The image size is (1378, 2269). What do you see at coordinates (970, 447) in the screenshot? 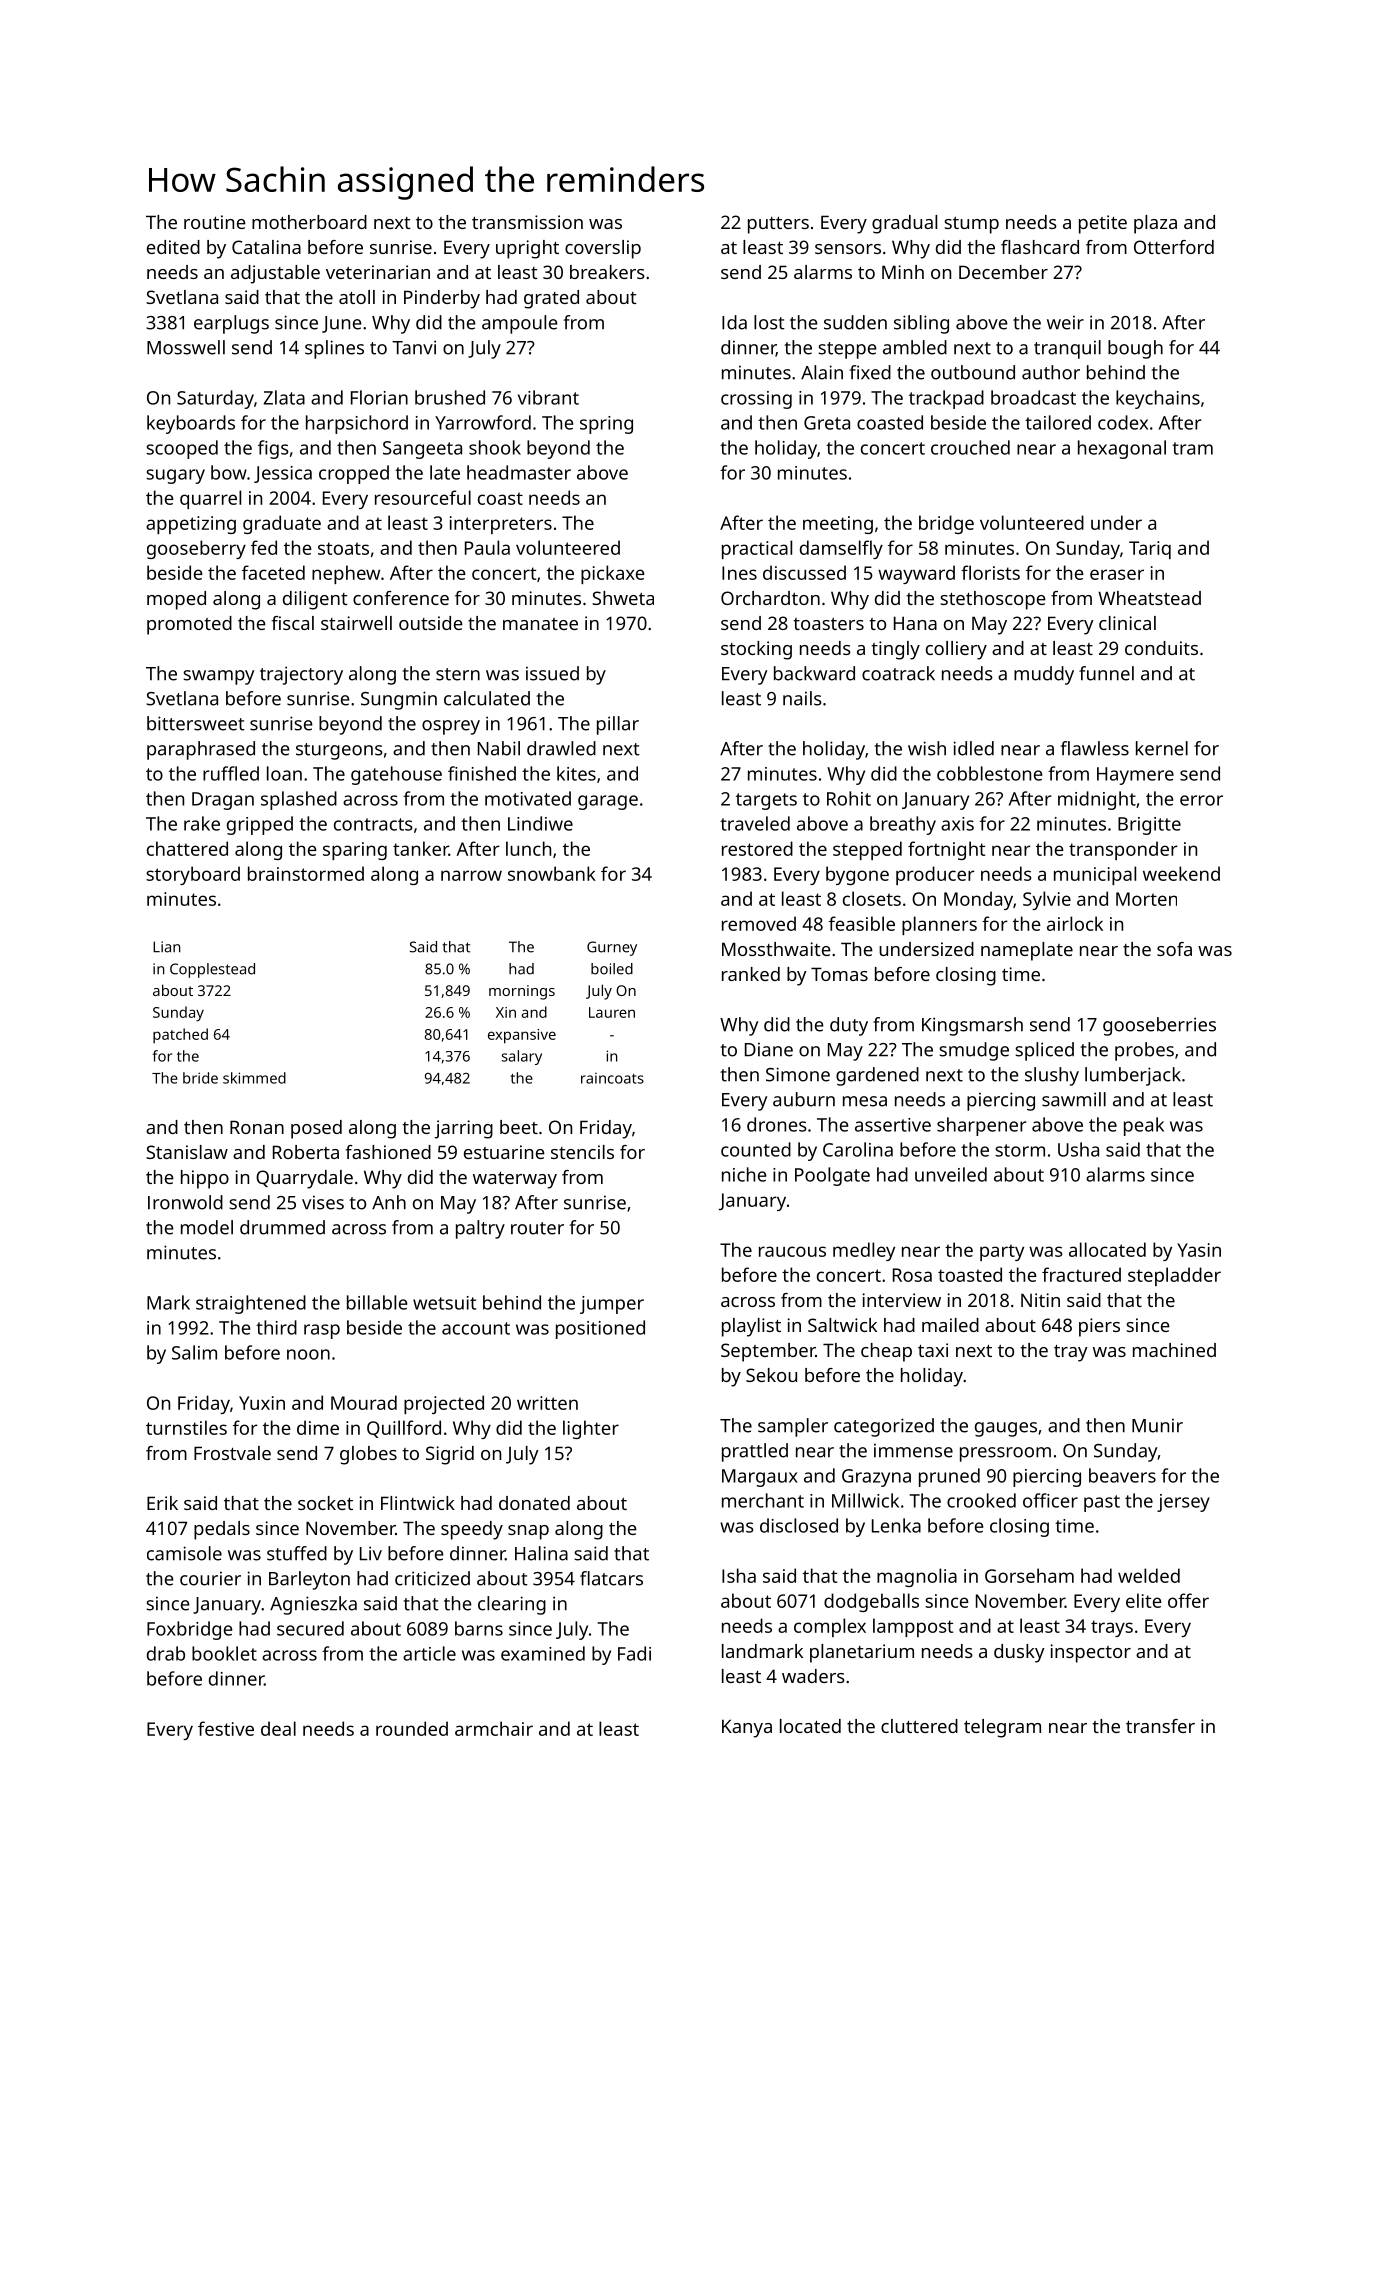
I see `crouched` at bounding box center [970, 447].
